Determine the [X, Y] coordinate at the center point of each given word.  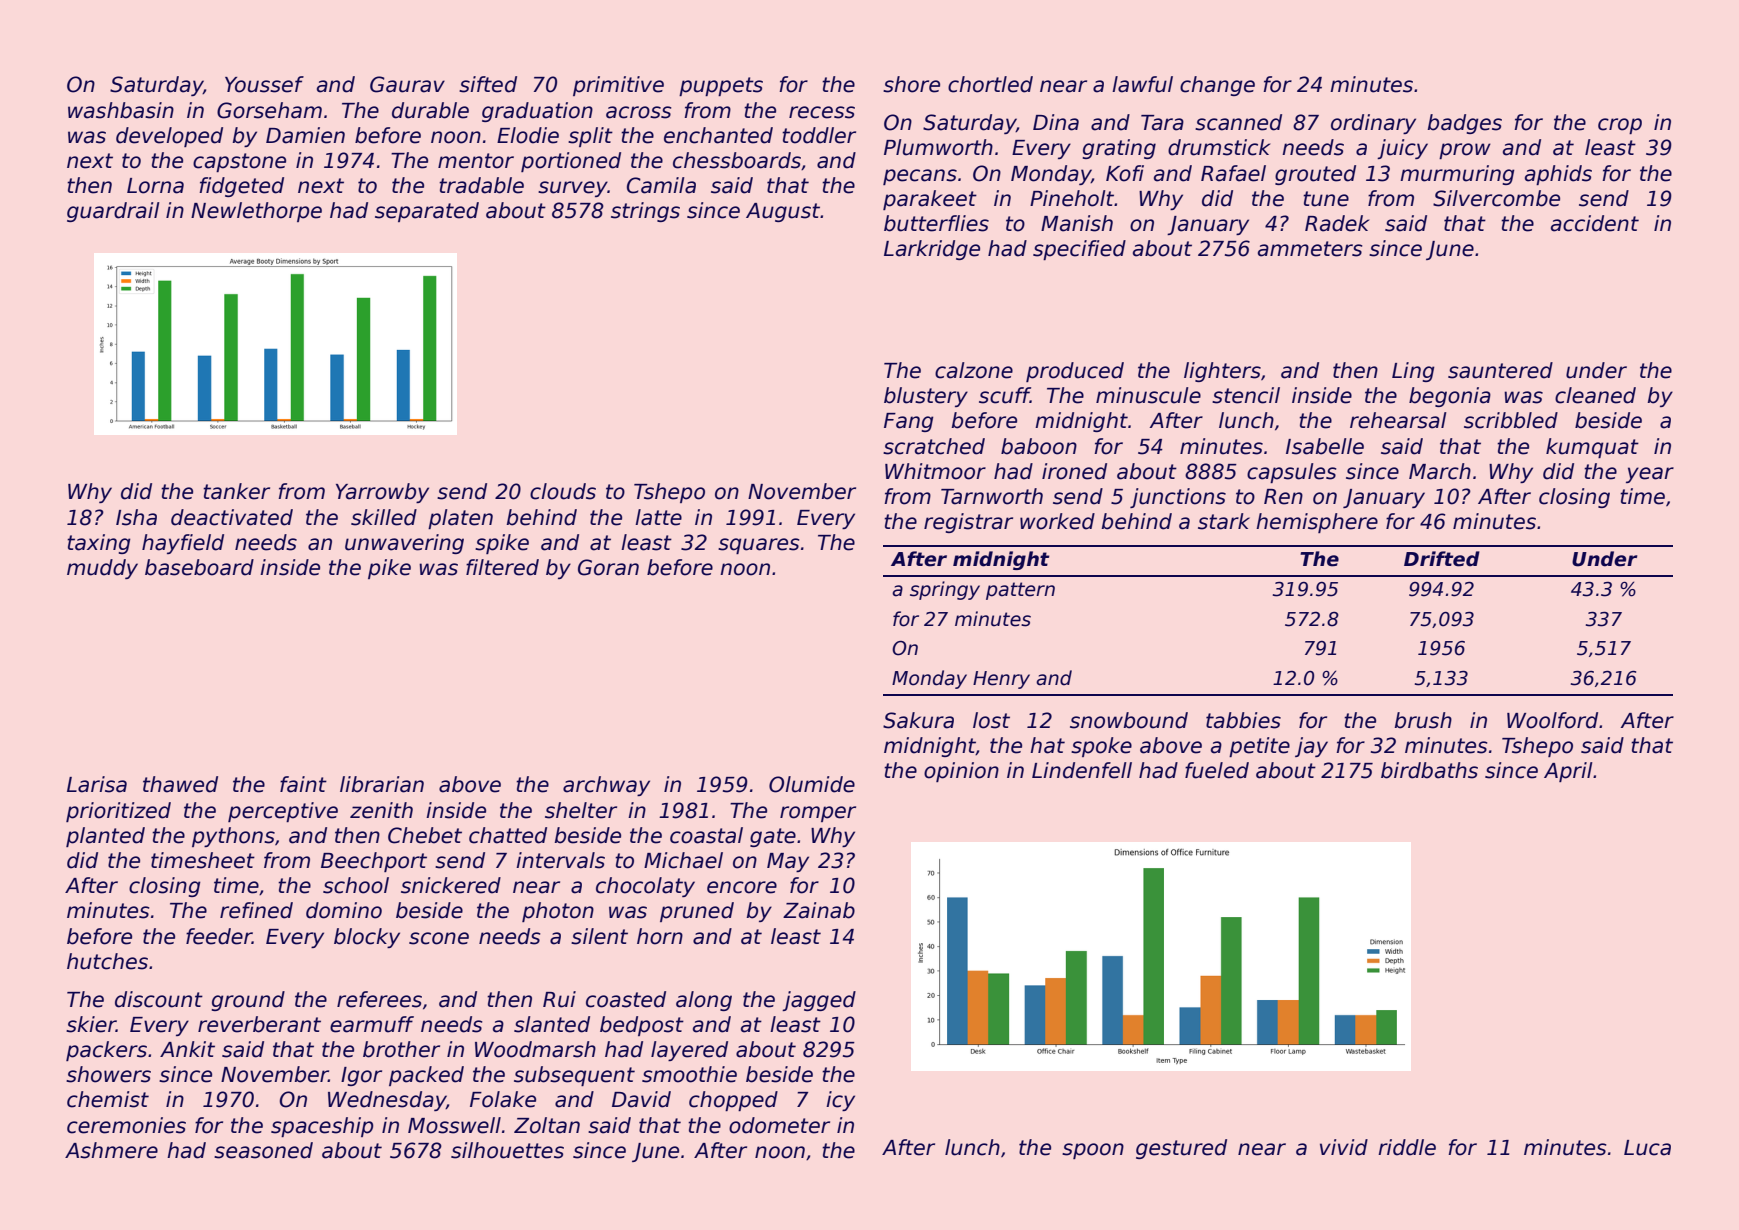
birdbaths [1429, 770]
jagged [819, 1001]
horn [660, 936]
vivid [1344, 1147]
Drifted [1442, 559]
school [356, 885]
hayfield [183, 544]
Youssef [264, 84]
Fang [909, 422]
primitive [618, 86]
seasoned [263, 1150]
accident [1595, 223]
